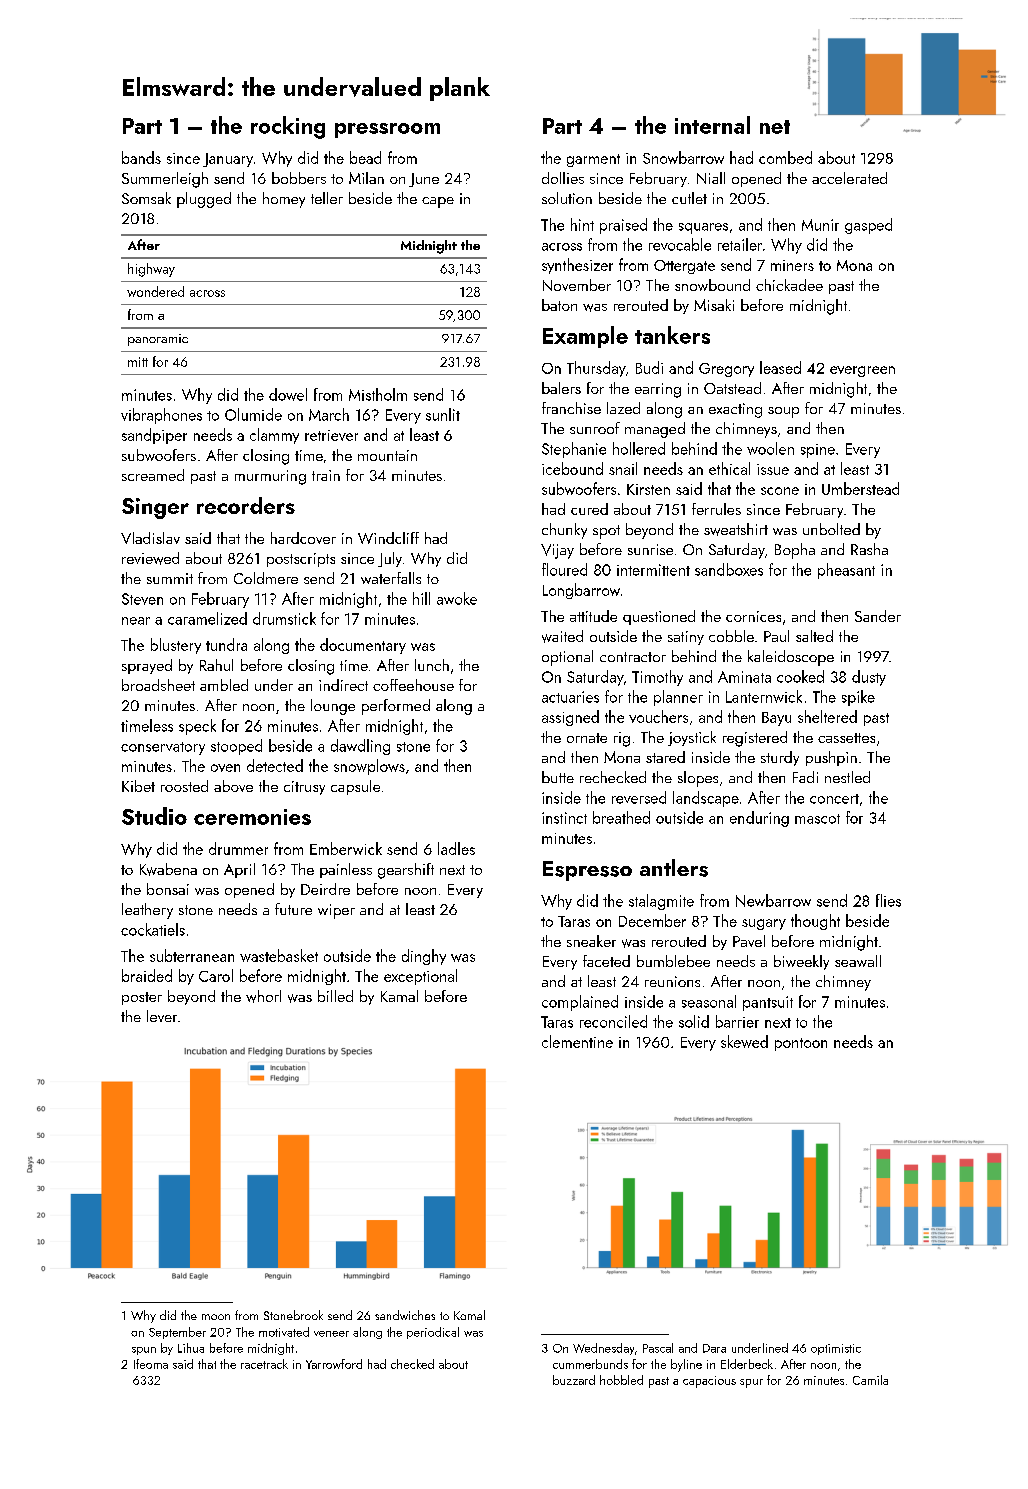 The height and width of the page is (1489, 1028). I want to click on pontoon, so click(801, 1044).
